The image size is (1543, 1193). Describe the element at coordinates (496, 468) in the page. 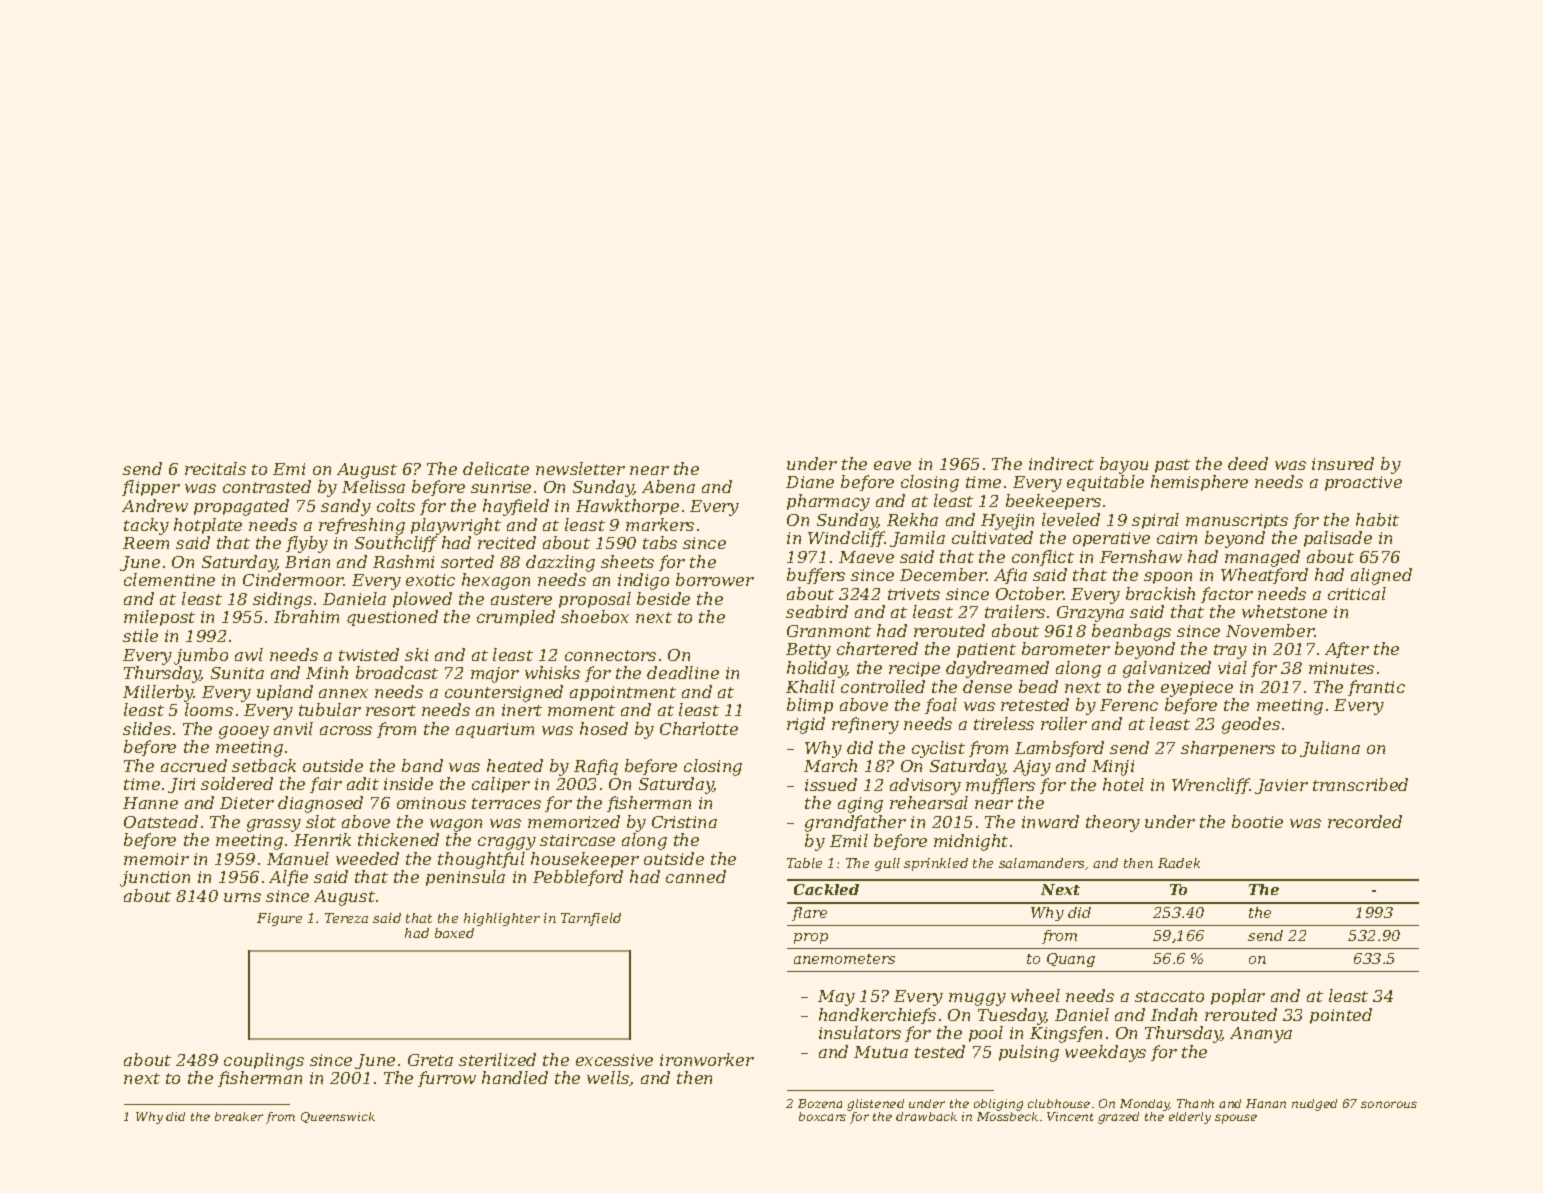

I see `delicate` at that location.
